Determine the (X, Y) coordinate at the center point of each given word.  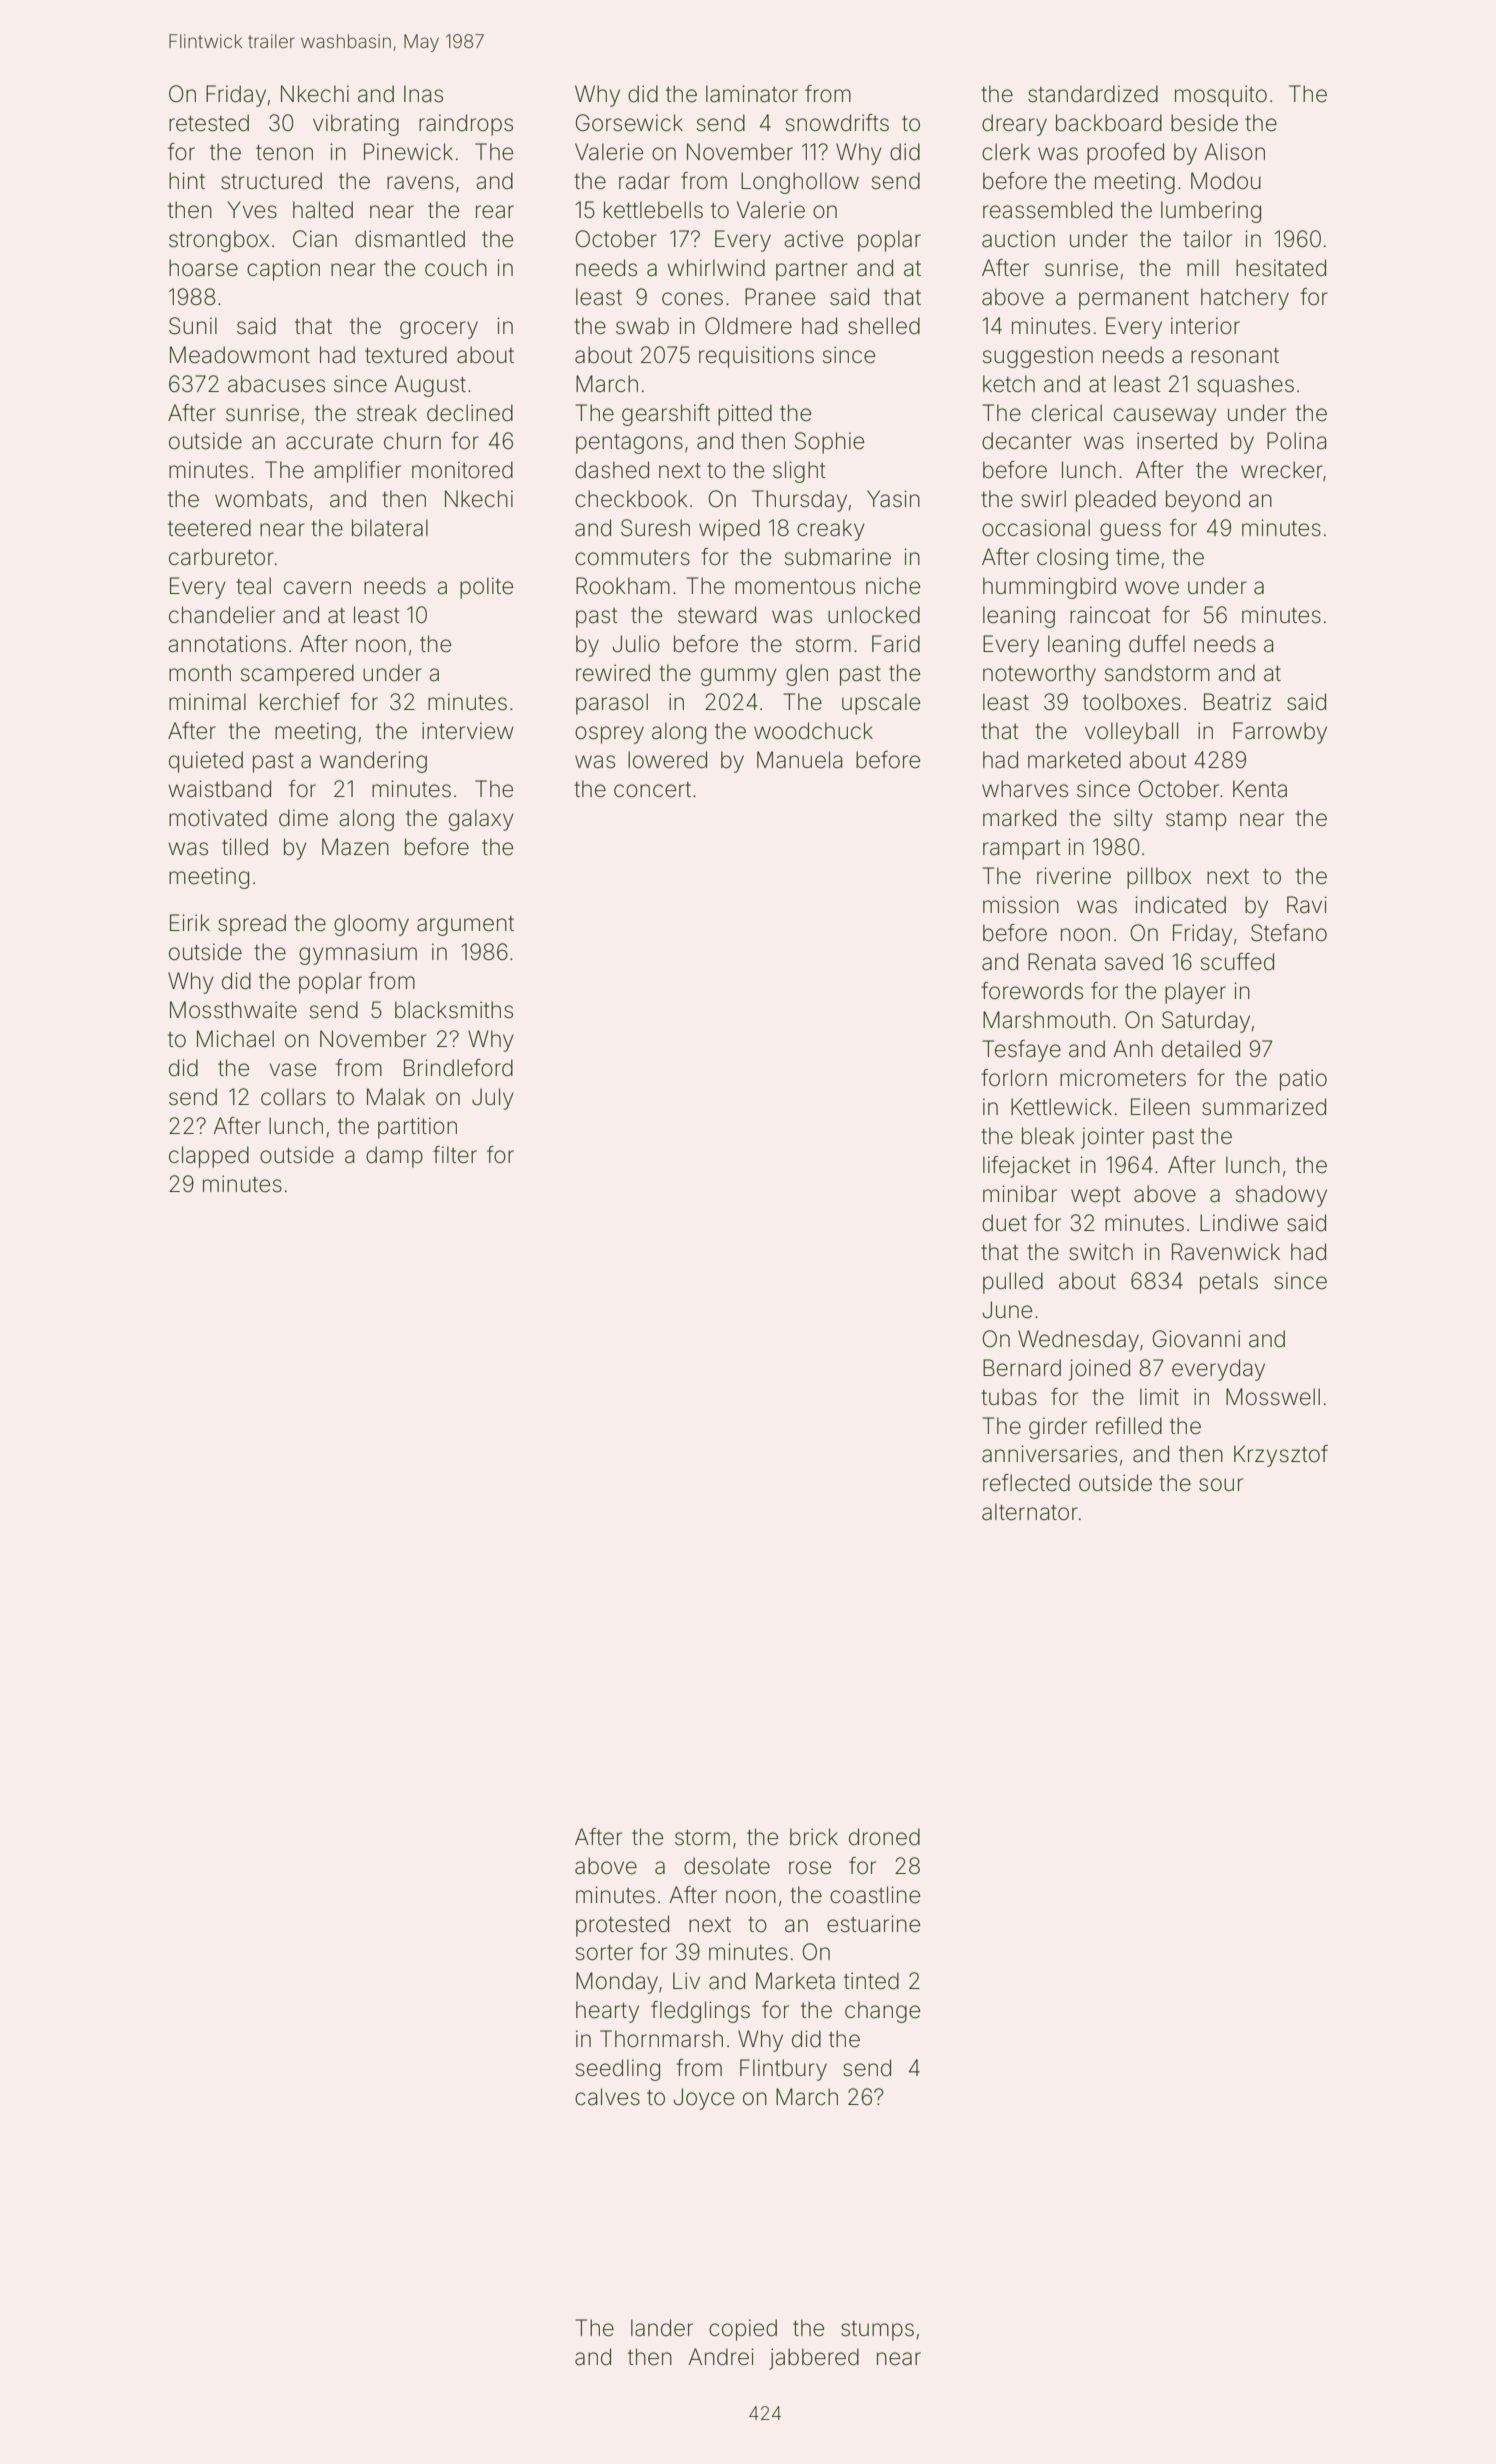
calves (607, 2097)
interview (468, 731)
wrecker (1282, 470)
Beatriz (1237, 702)
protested (622, 1926)
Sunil (193, 326)
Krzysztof (1281, 1456)
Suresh (655, 528)
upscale (881, 704)
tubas (1009, 1397)
